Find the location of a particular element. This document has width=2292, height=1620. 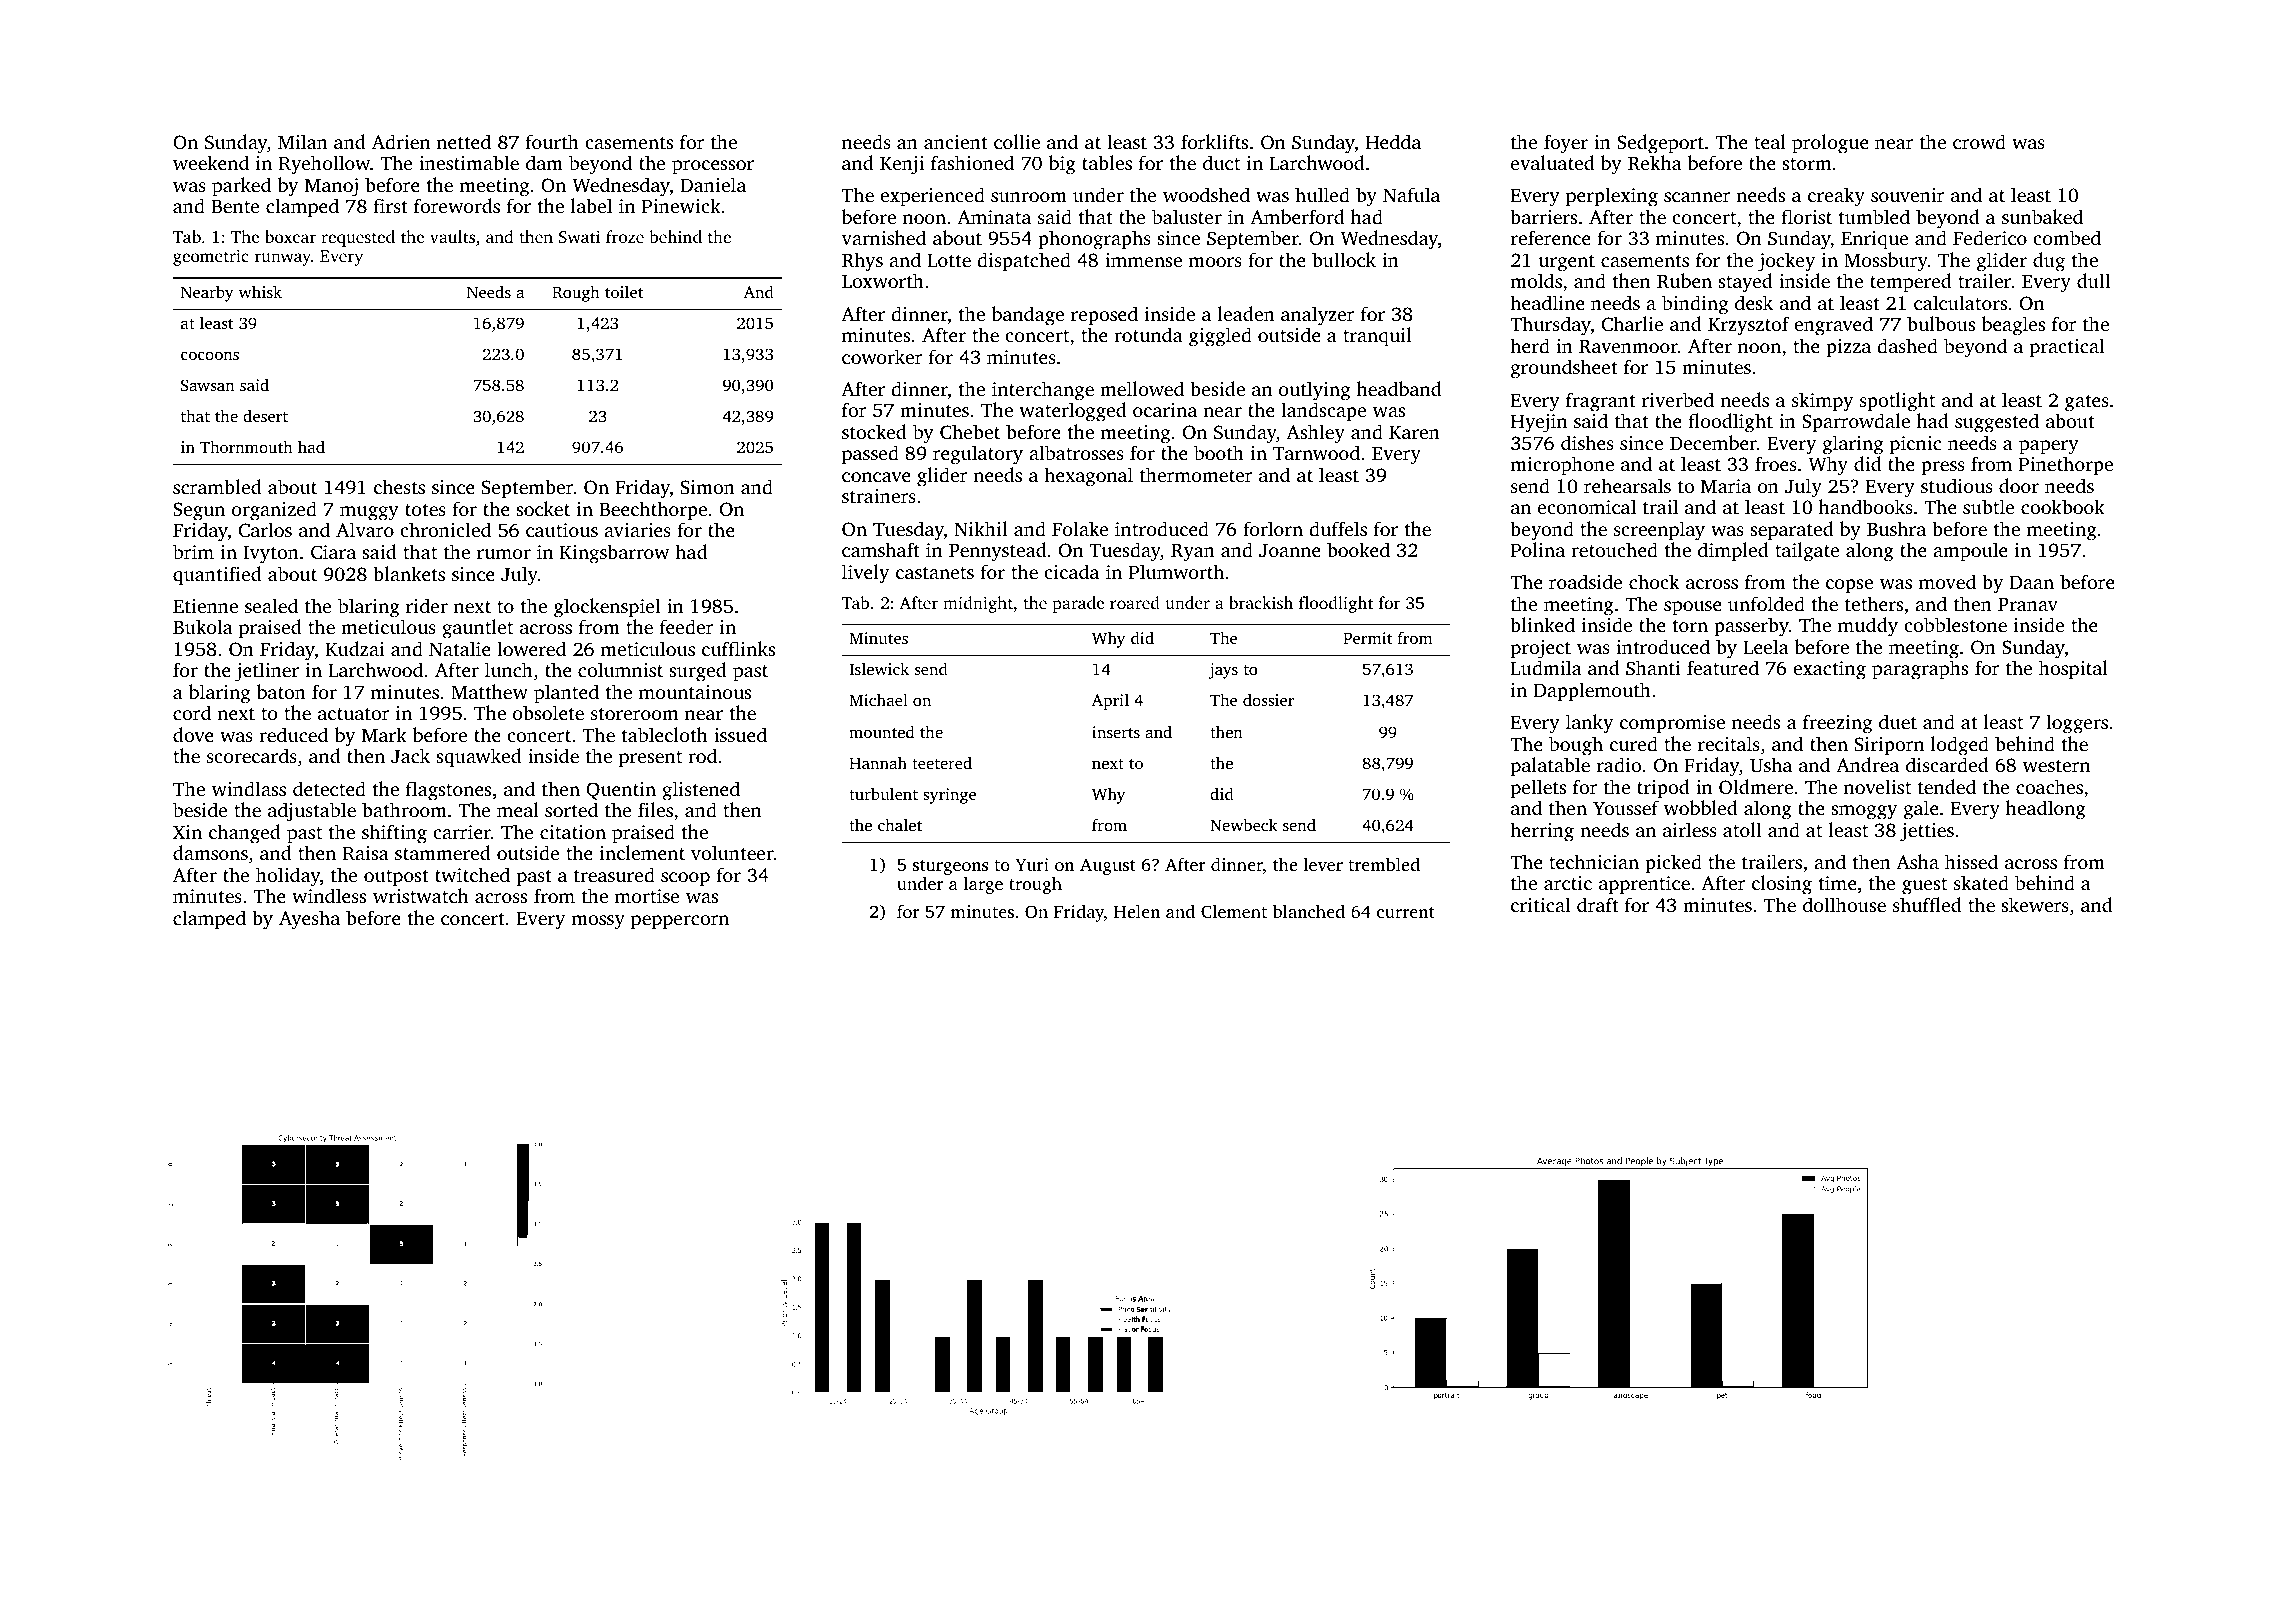

leaden is located at coordinates (1246, 313).
